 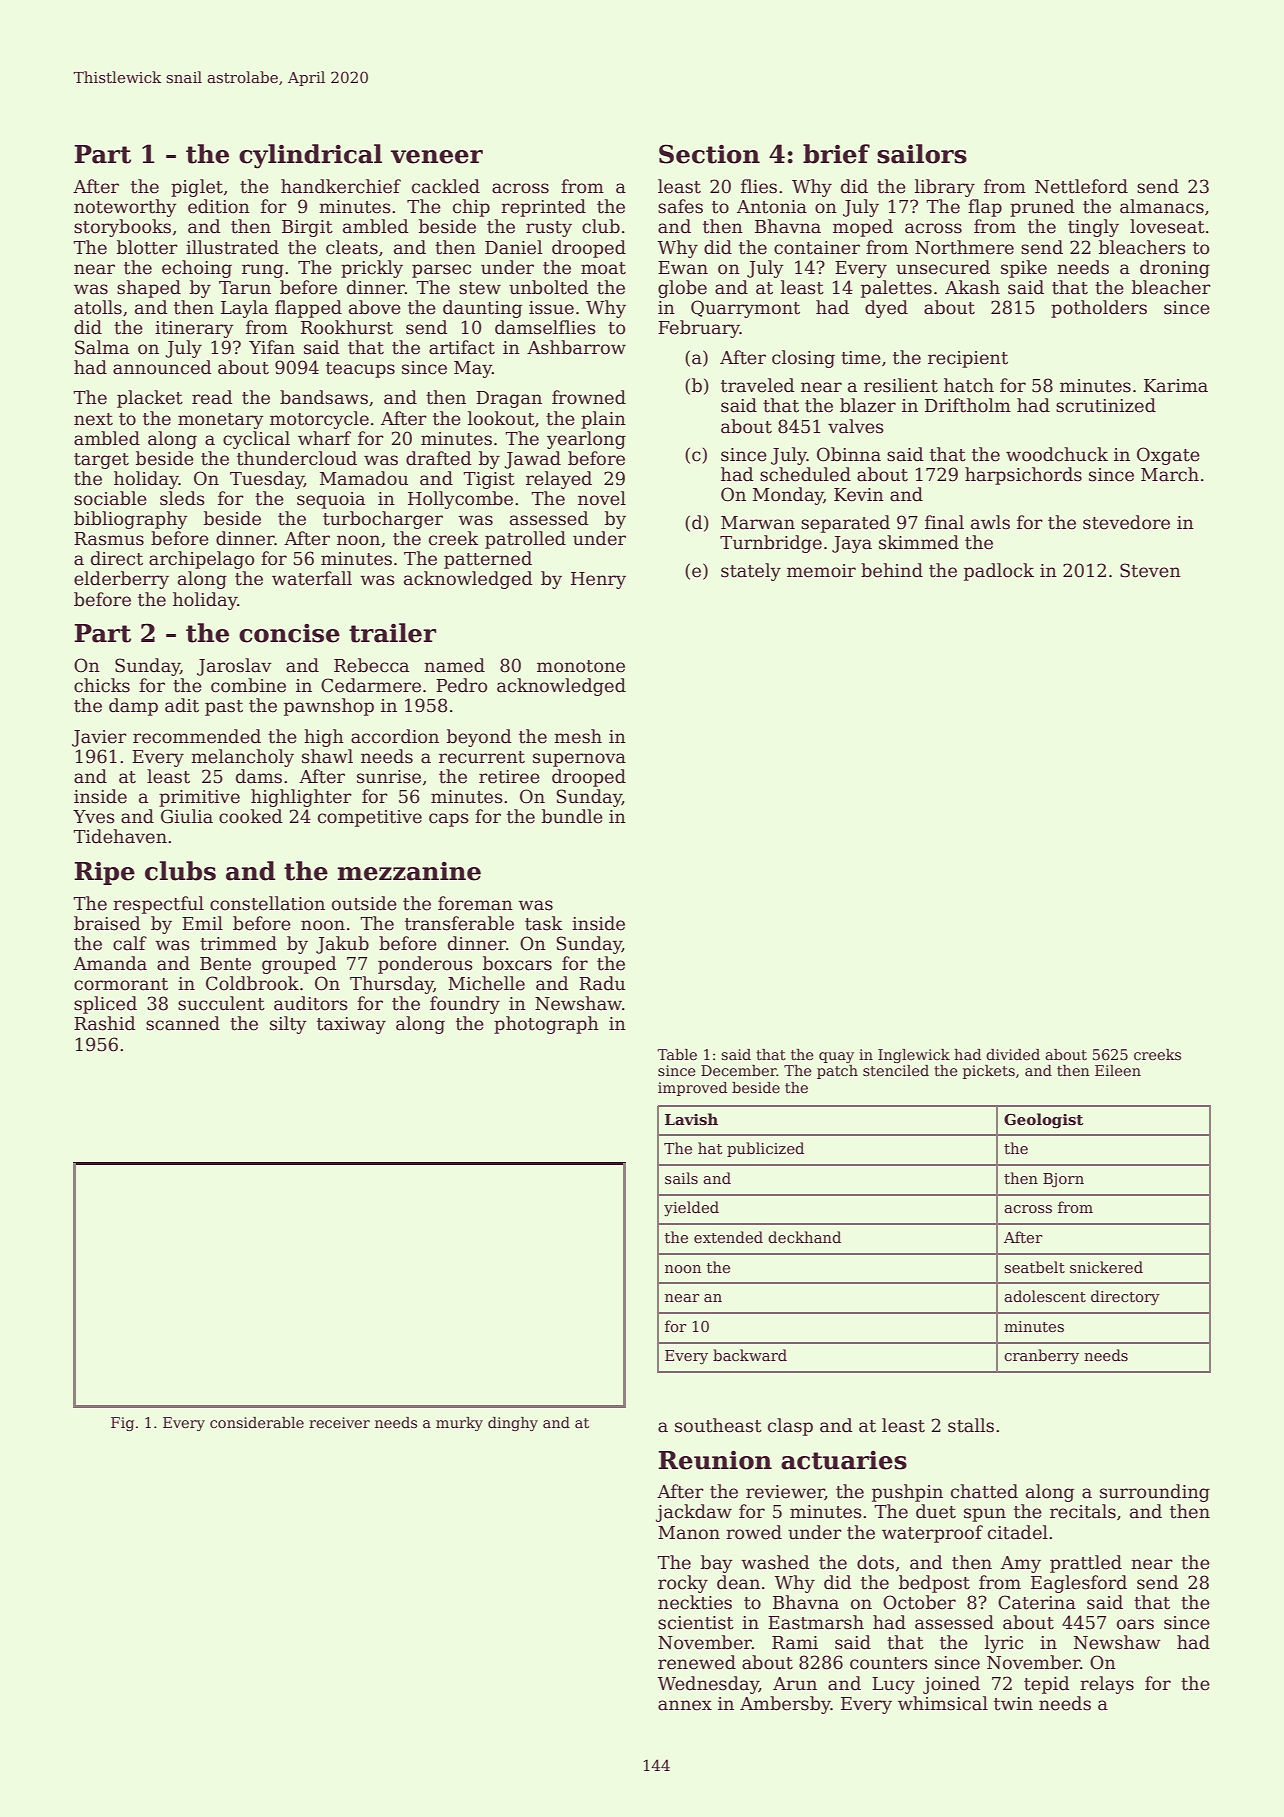 What do you see at coordinates (685, 1705) in the document?
I see `annex` at bounding box center [685, 1705].
